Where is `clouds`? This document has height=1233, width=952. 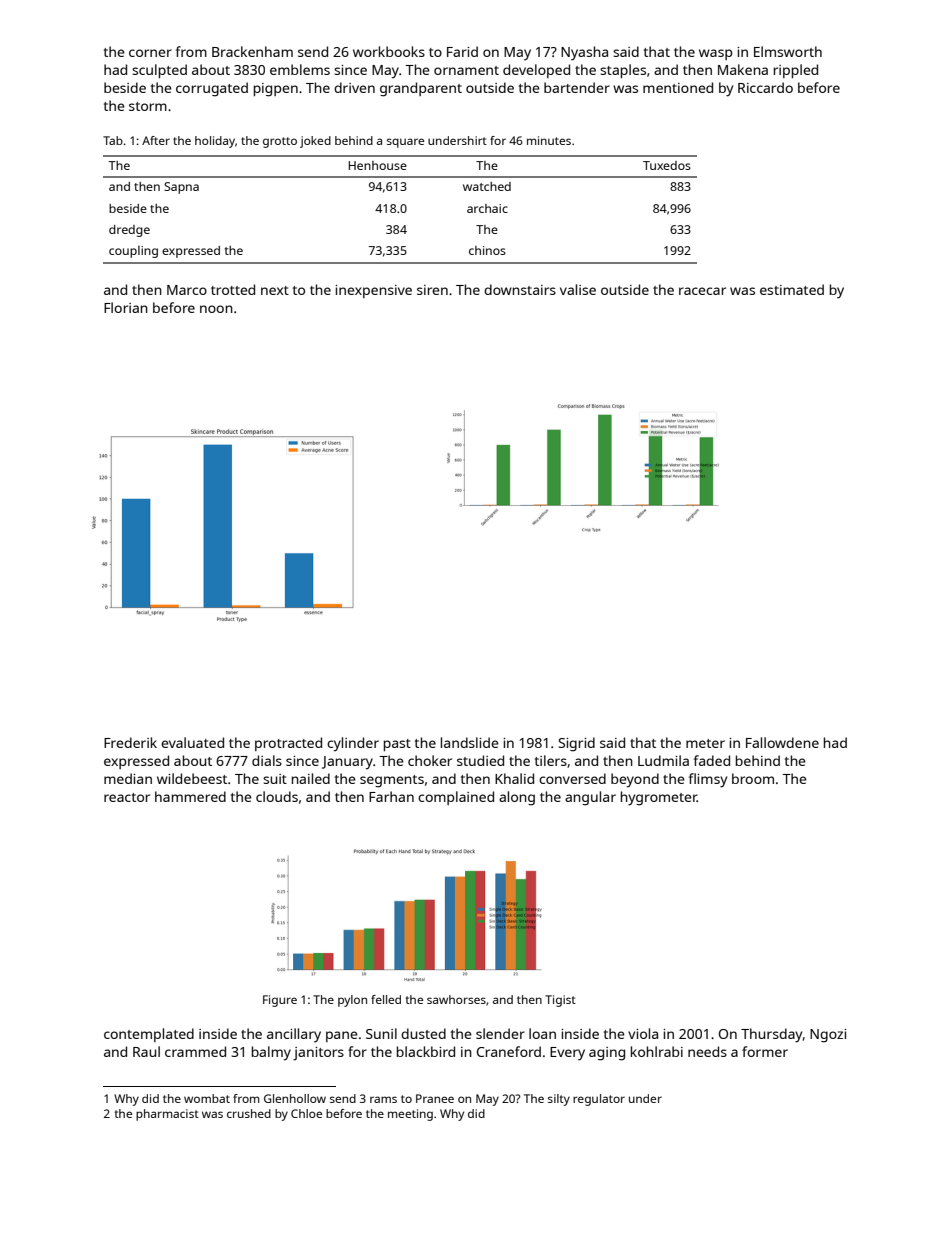
clouds is located at coordinates (277, 796).
